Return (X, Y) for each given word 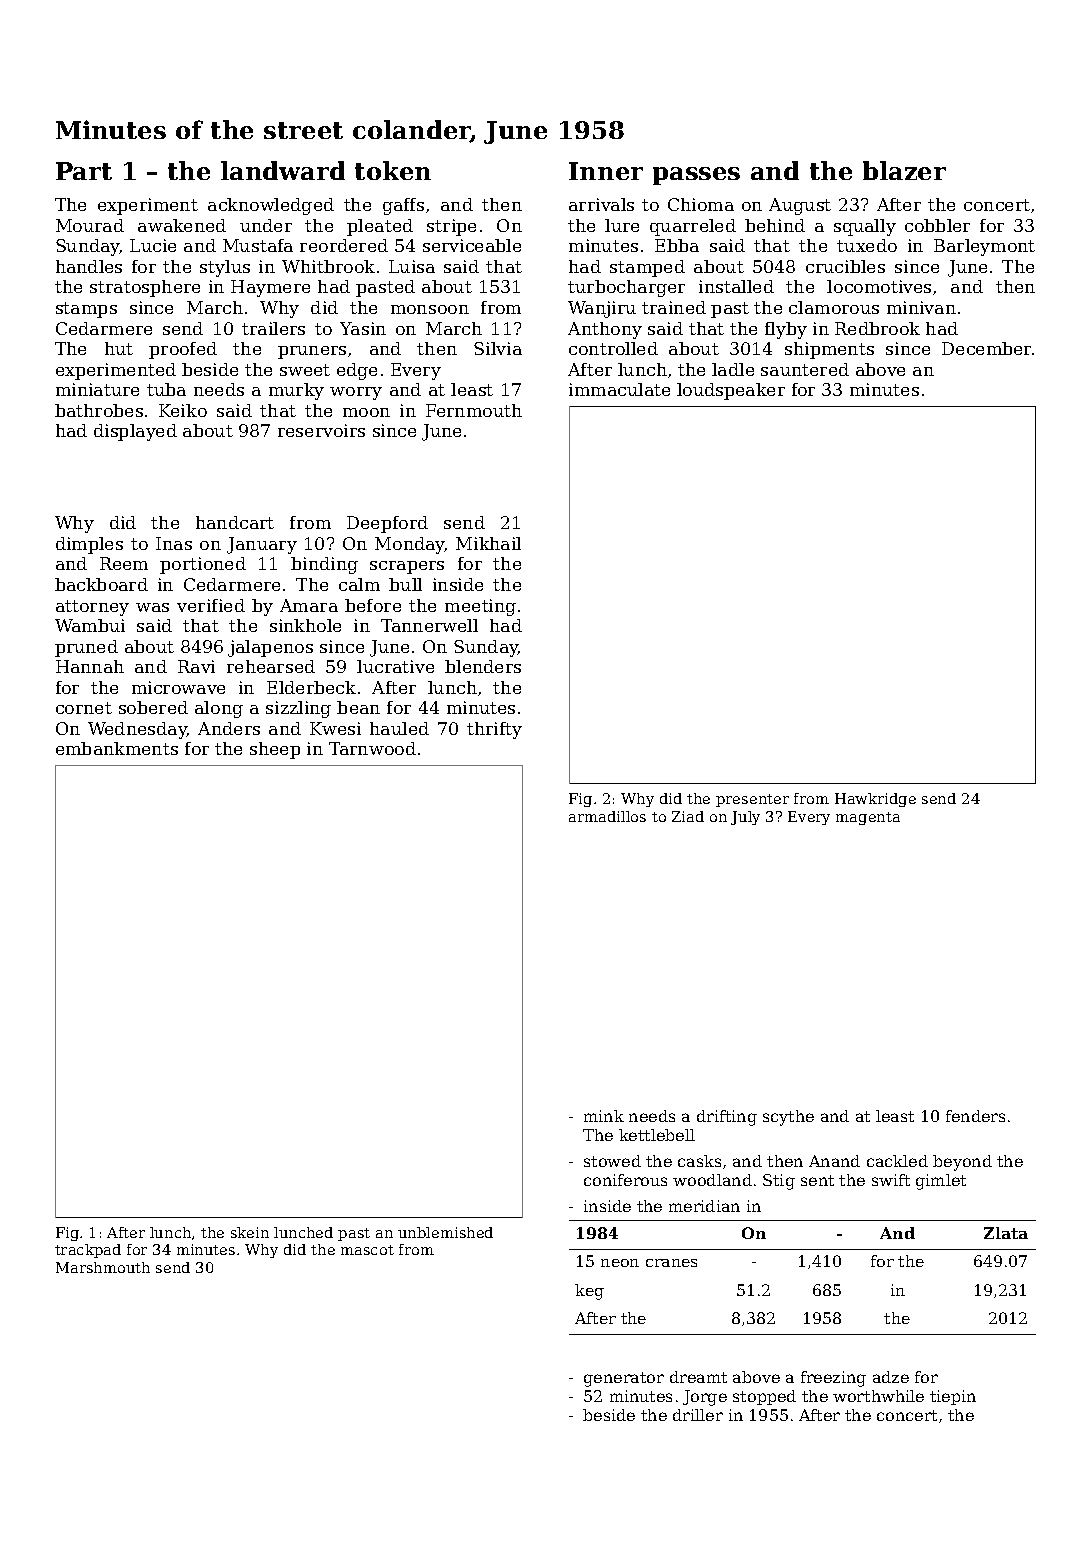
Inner (606, 171)
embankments (117, 748)
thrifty (494, 730)
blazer (904, 170)
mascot (367, 1250)
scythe (788, 1118)
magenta (868, 818)
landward (283, 170)
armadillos (607, 816)
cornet (84, 708)
